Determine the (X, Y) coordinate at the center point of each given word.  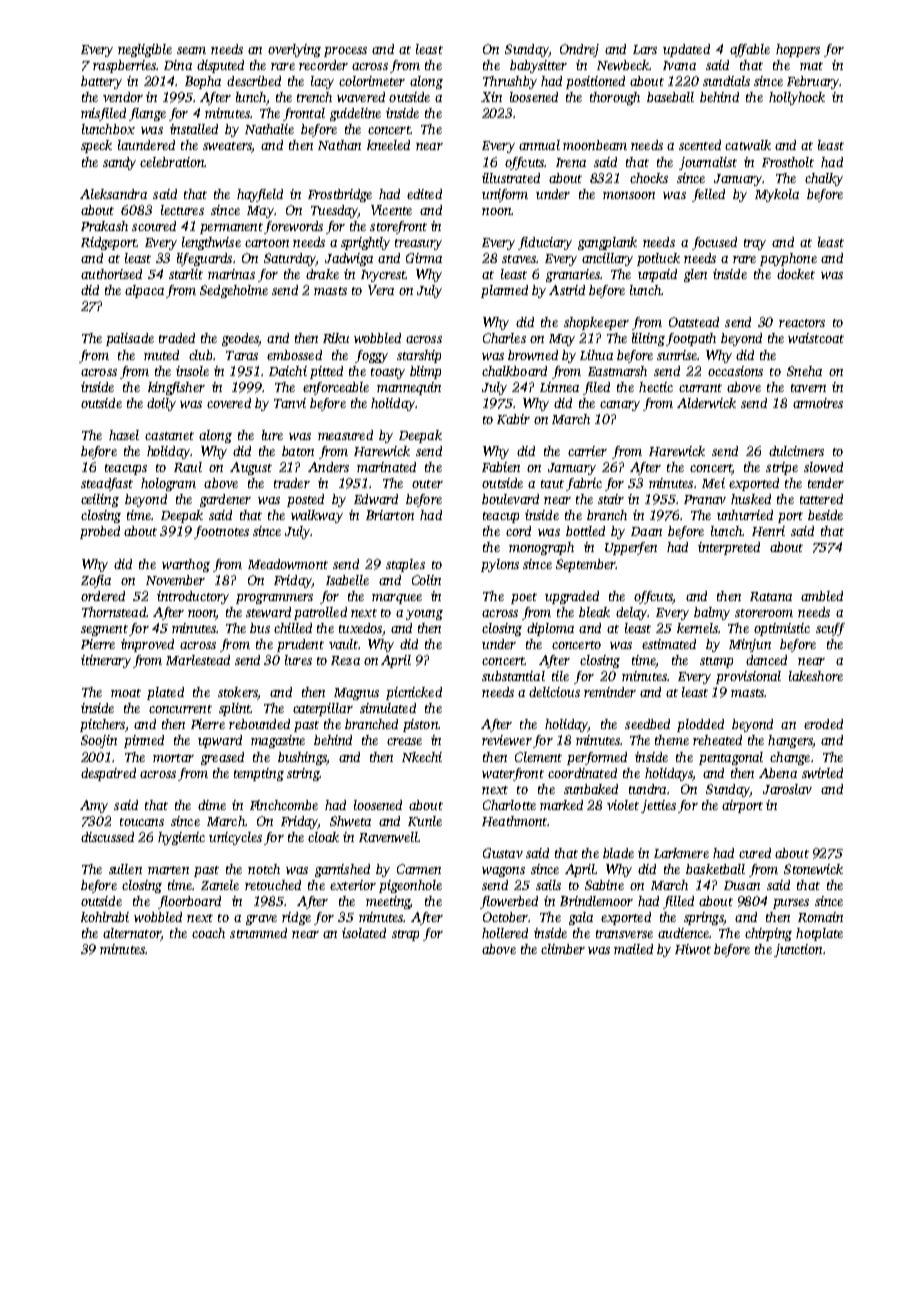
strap (405, 935)
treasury (418, 244)
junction (798, 950)
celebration (172, 162)
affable (750, 50)
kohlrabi (105, 917)
